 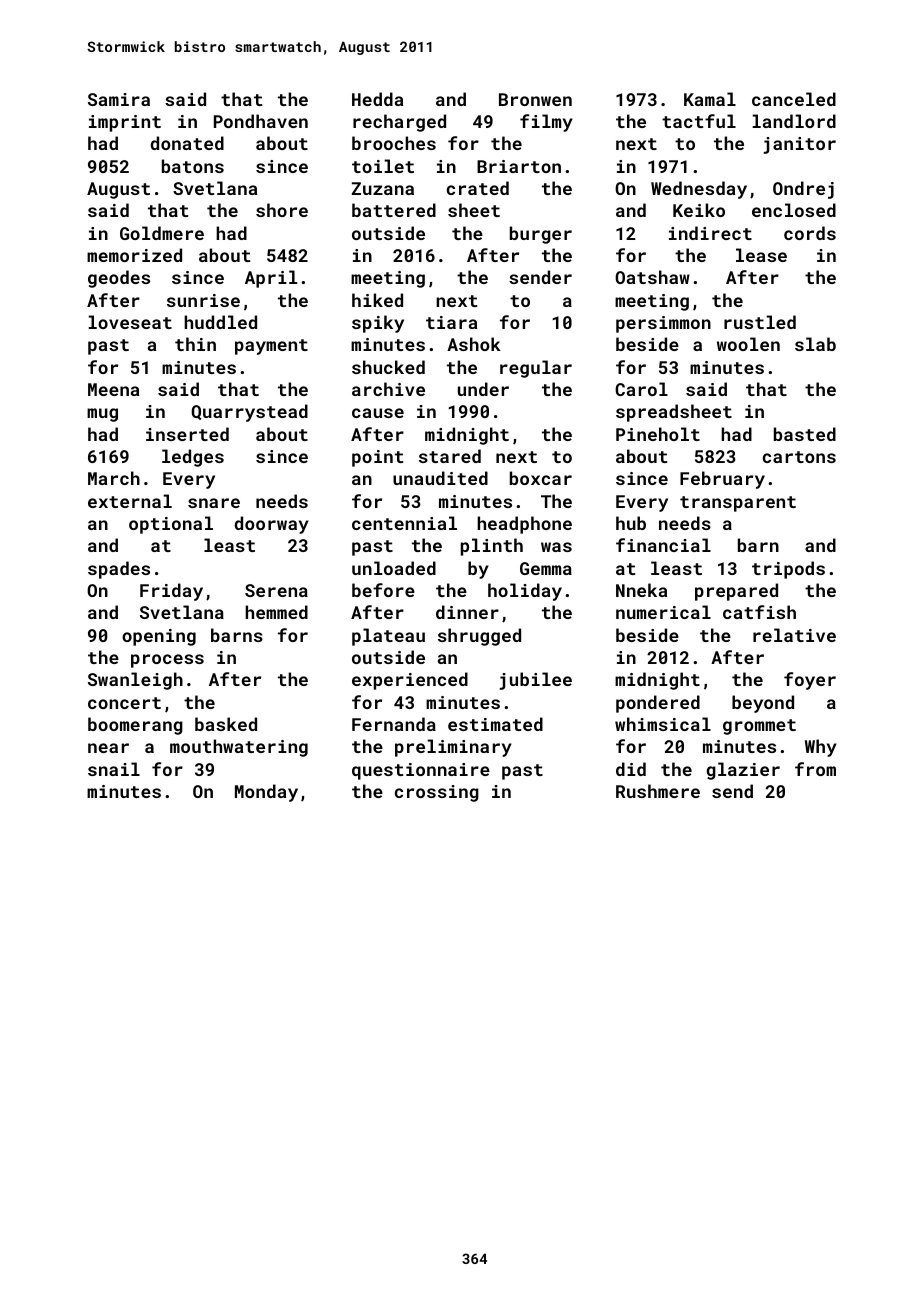 What do you see at coordinates (187, 434) in the page?
I see `inserted` at bounding box center [187, 434].
